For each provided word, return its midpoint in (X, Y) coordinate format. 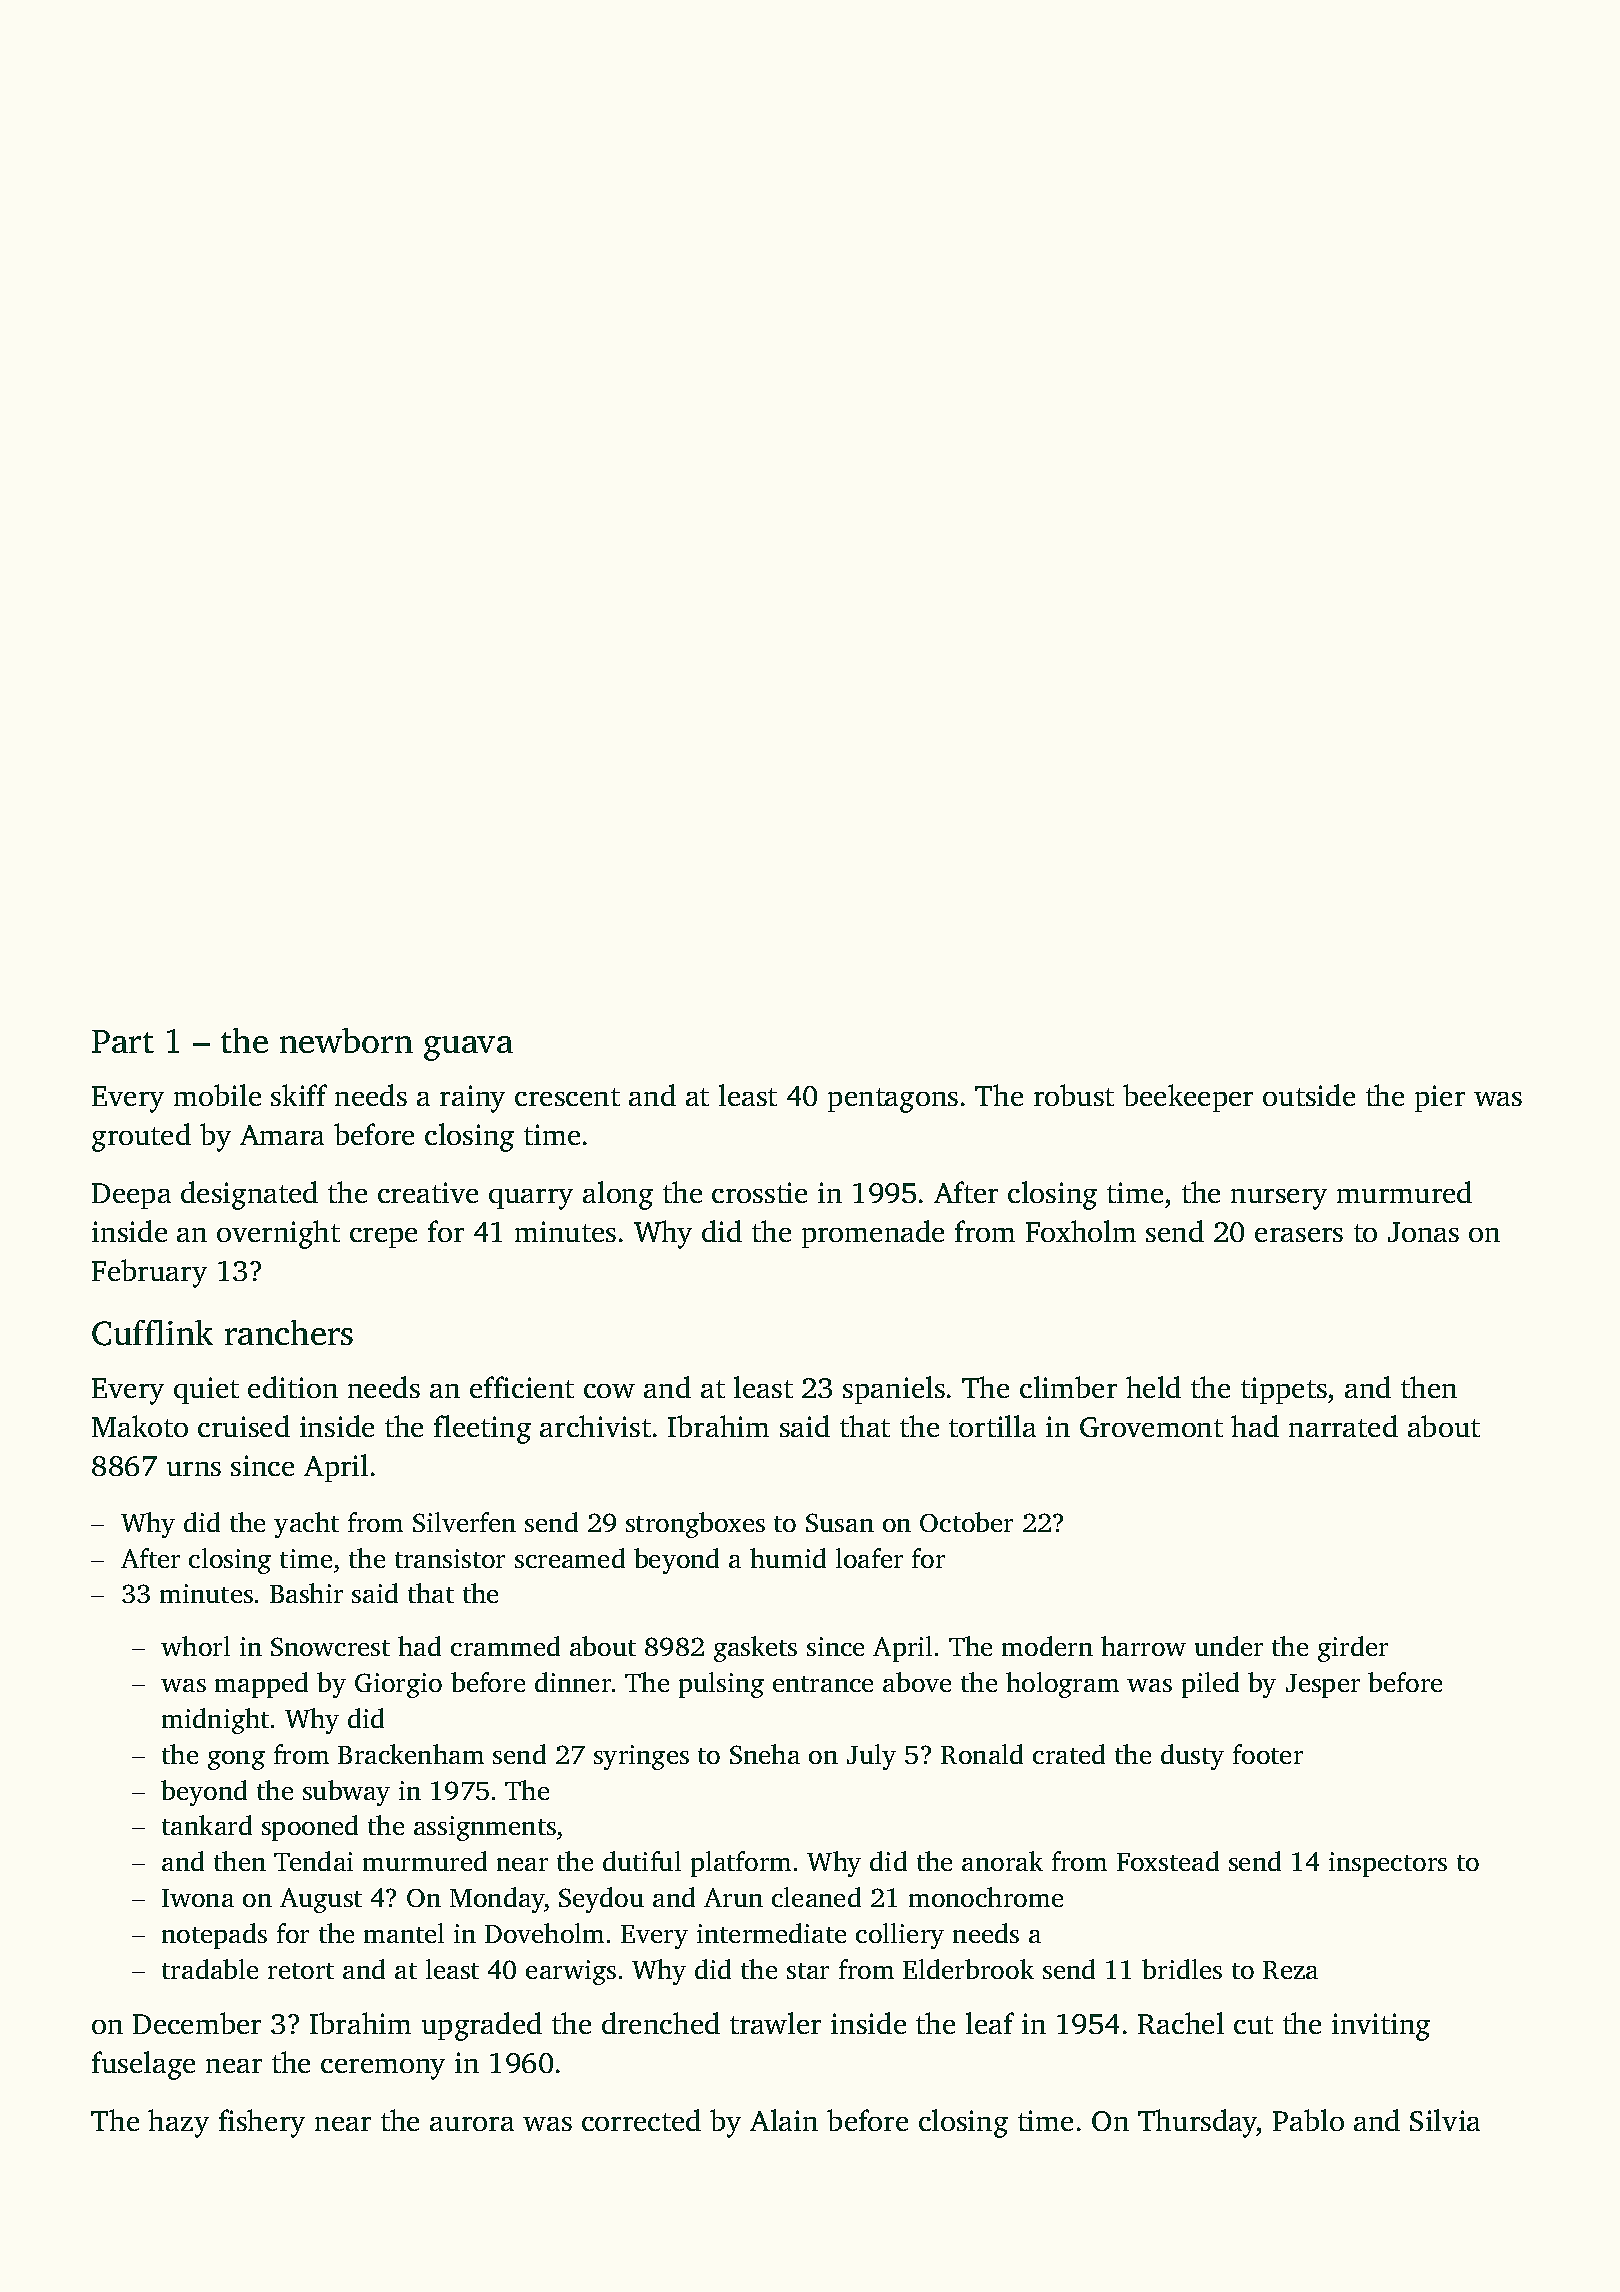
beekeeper (1188, 1098)
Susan (840, 1522)
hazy (178, 2123)
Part (123, 1041)
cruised (244, 1426)
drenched (661, 2023)
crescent (567, 1097)
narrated (1343, 1426)
